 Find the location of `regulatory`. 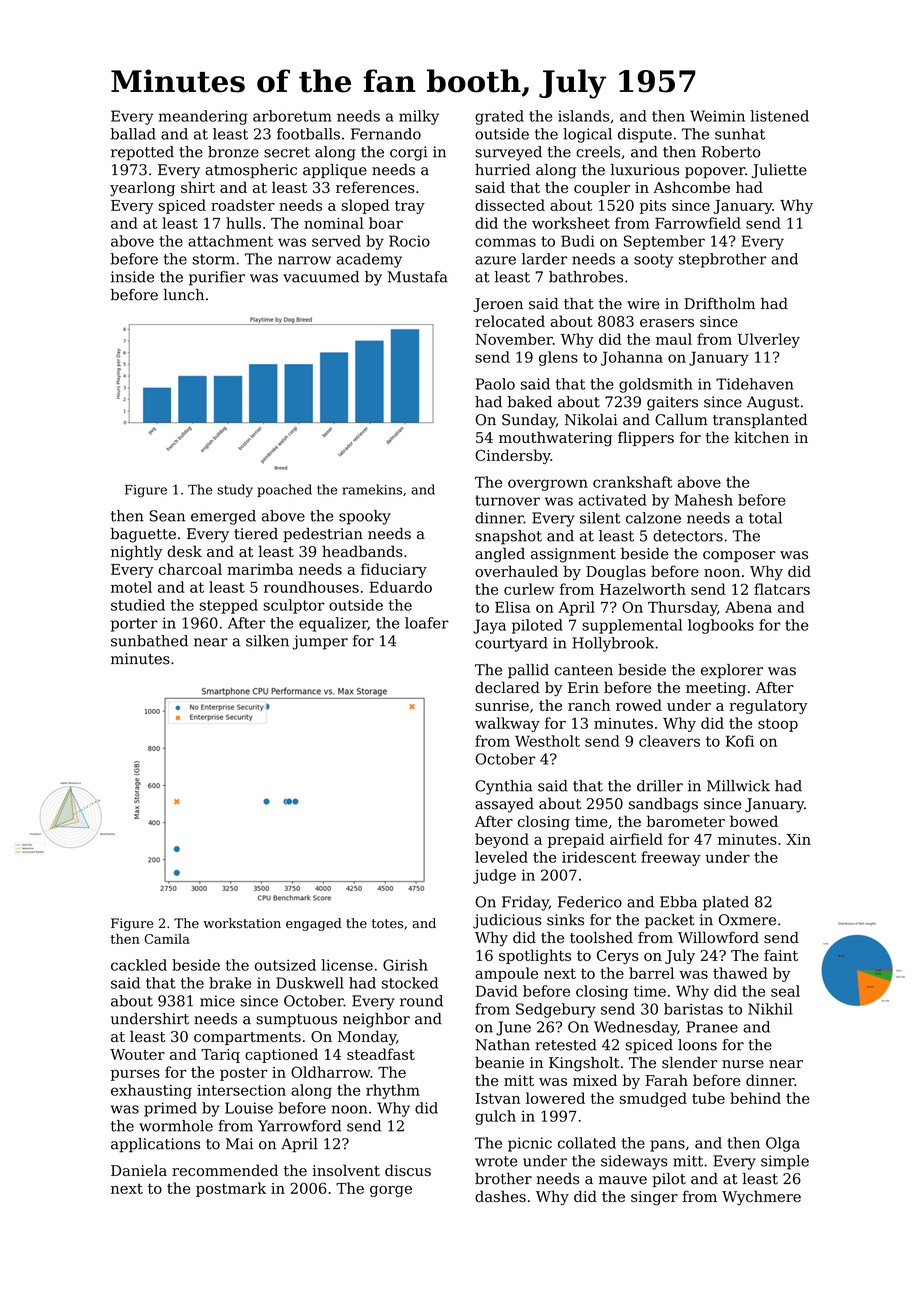

regulatory is located at coordinates (768, 706).
